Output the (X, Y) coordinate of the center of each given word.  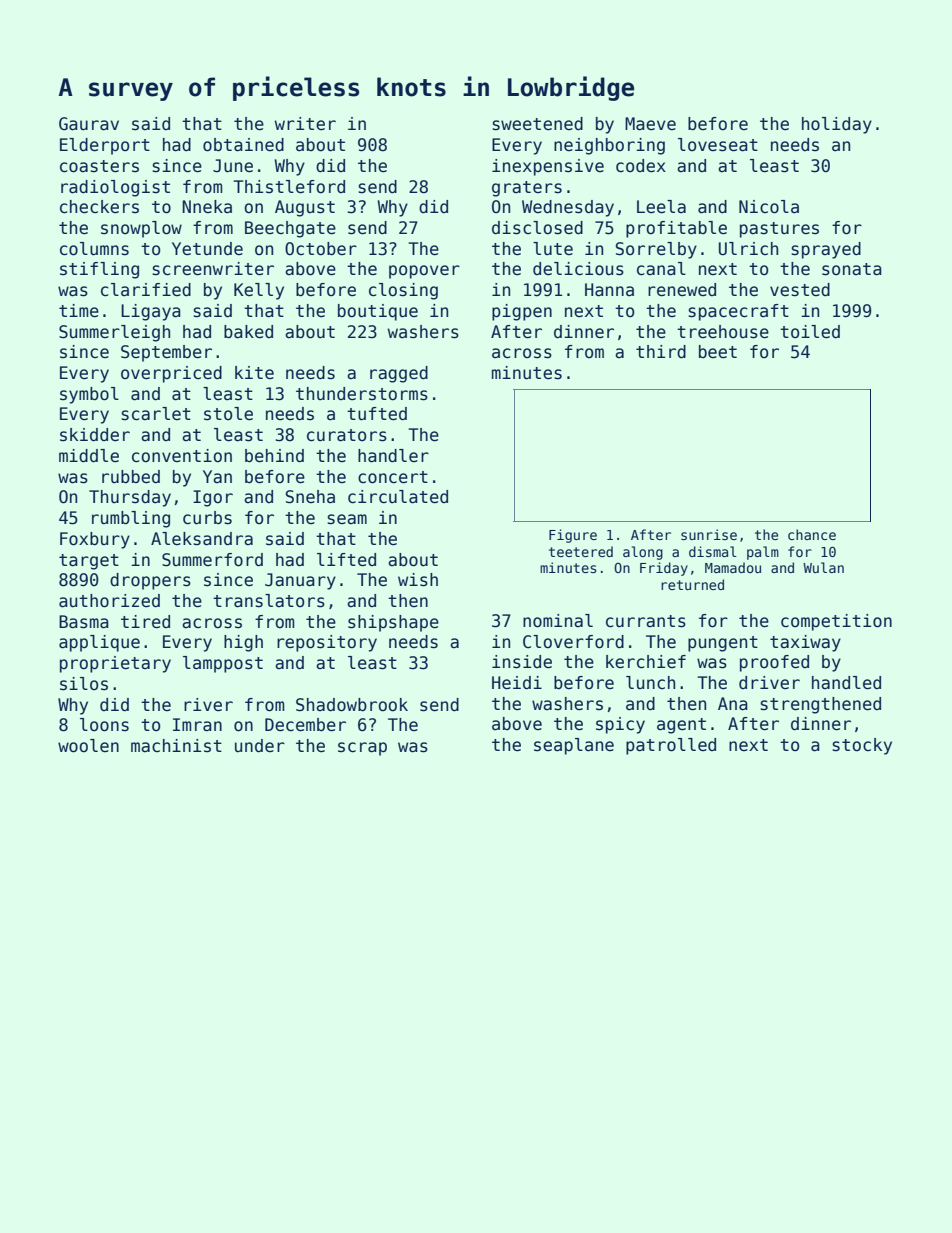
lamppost (223, 664)
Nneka (207, 207)
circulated (398, 497)
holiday (837, 125)
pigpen (522, 312)
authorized (109, 601)
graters (527, 189)
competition (836, 622)
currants (646, 621)
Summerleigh (114, 333)
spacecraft (738, 312)
